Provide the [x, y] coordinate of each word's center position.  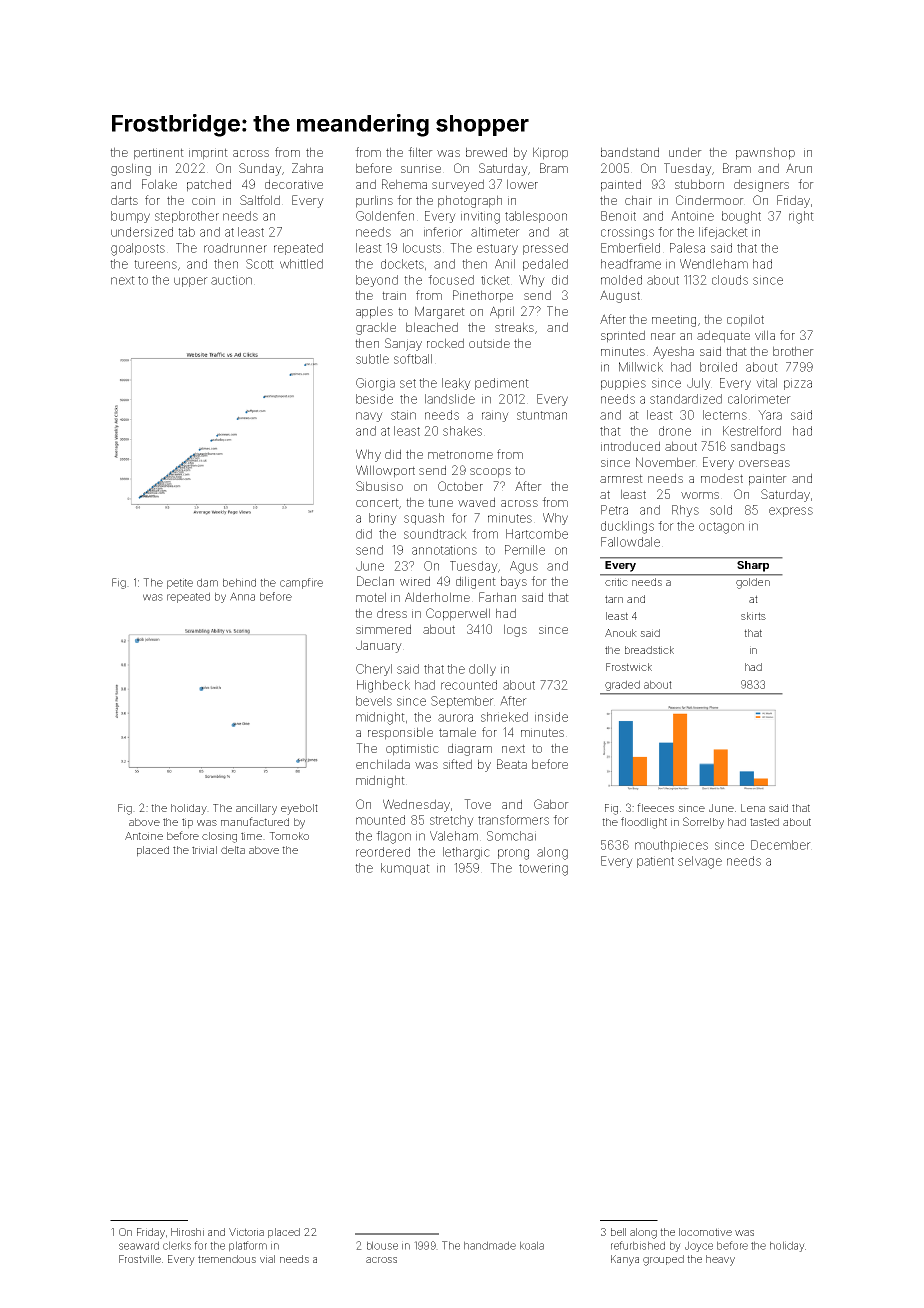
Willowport [385, 471]
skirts [753, 616]
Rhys [685, 511]
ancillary [256, 809]
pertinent [159, 154]
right [801, 217]
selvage [700, 862]
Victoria [246, 1232]
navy [369, 417]
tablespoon [536, 217]
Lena [753, 808]
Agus [524, 567]
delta [233, 850]
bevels [374, 701]
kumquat [405, 869]
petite [180, 583]
